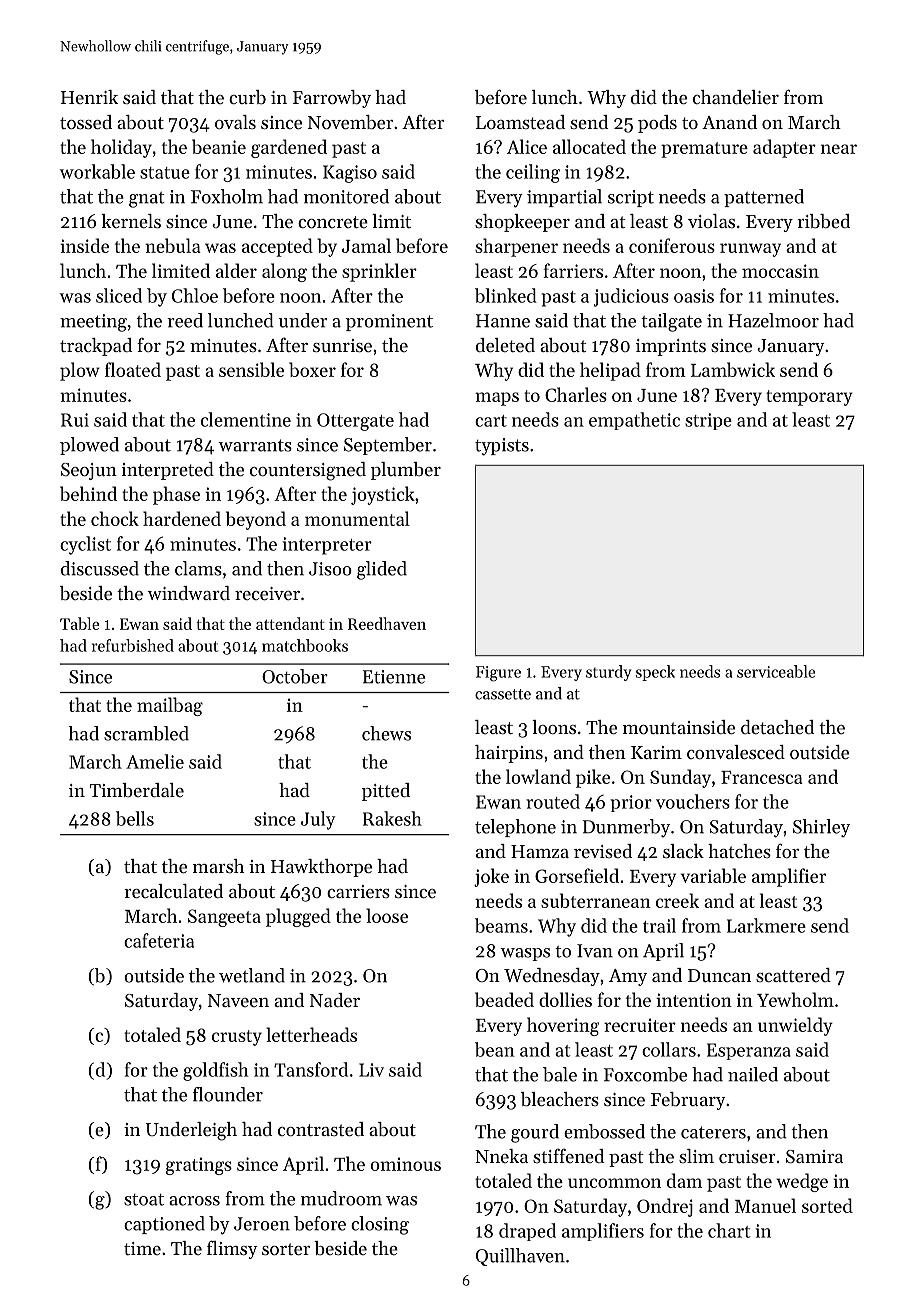 This document has width=924, height=1308. I want to click on Figure, so click(498, 674).
